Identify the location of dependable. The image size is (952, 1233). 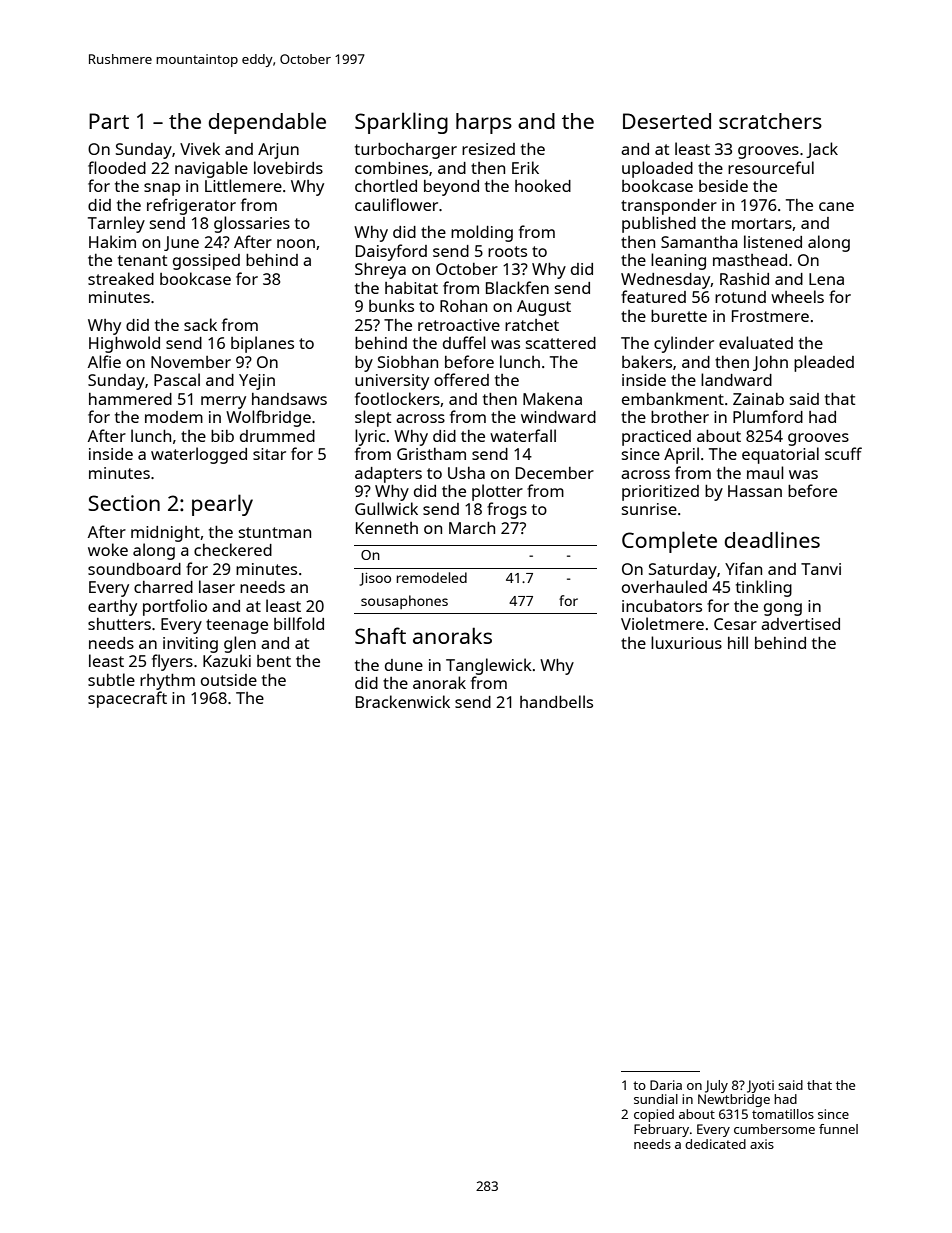
(267, 123).
